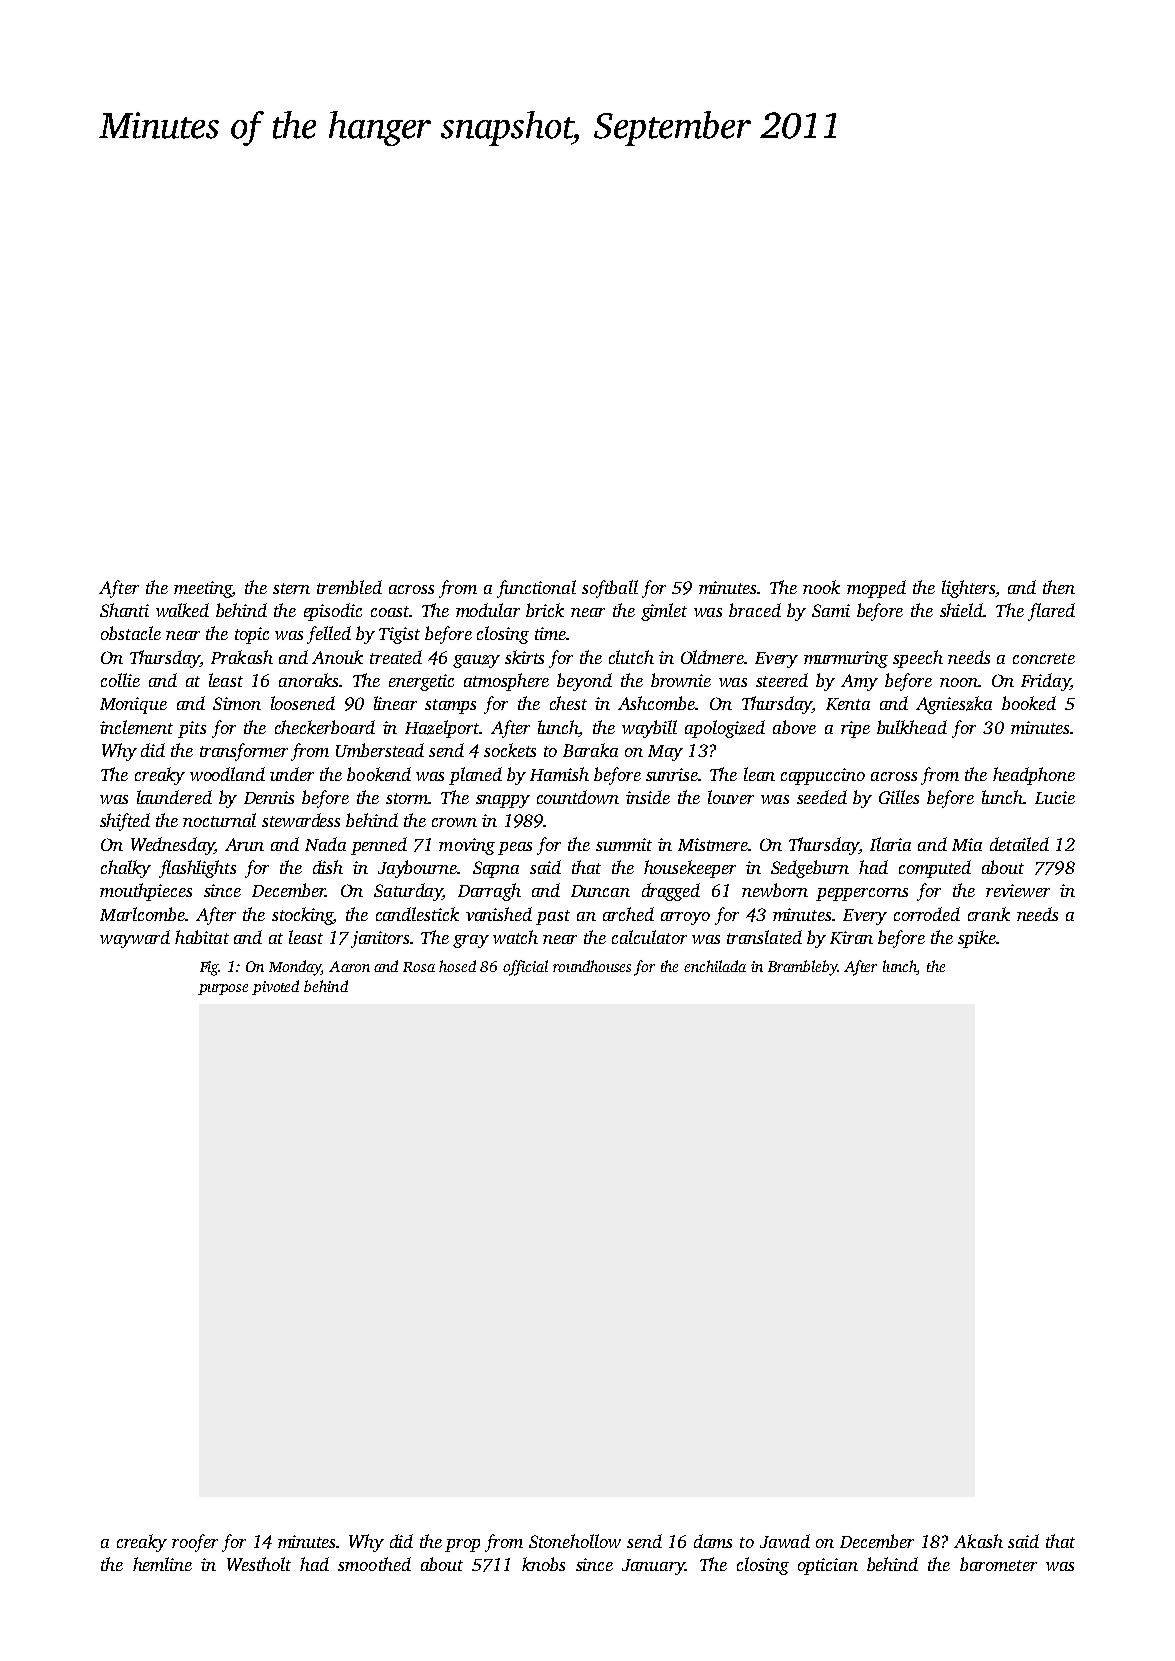  What do you see at coordinates (802, 968) in the screenshot?
I see `Brambleby` at bounding box center [802, 968].
